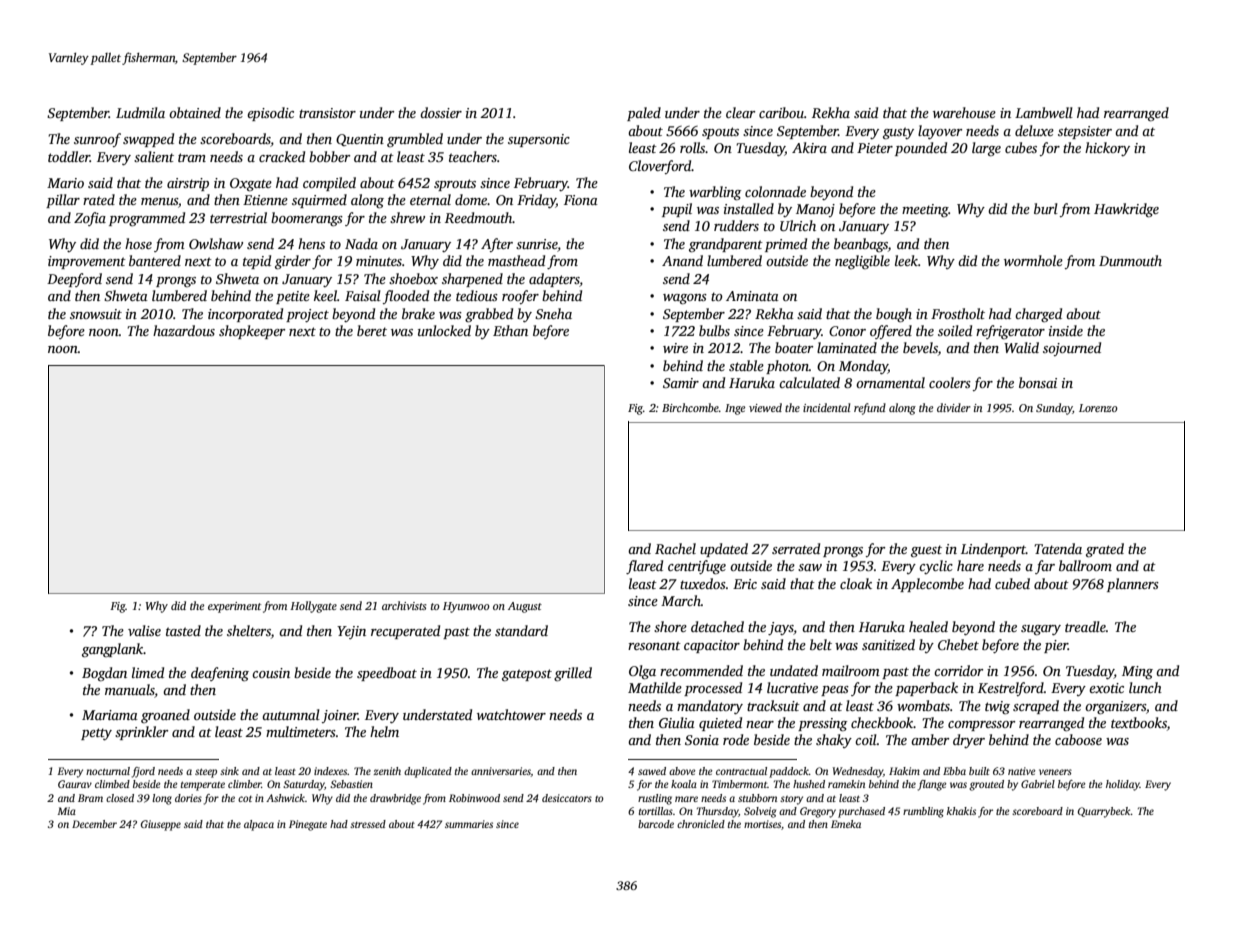  What do you see at coordinates (846, 824) in the screenshot?
I see `Emeka` at bounding box center [846, 824].
